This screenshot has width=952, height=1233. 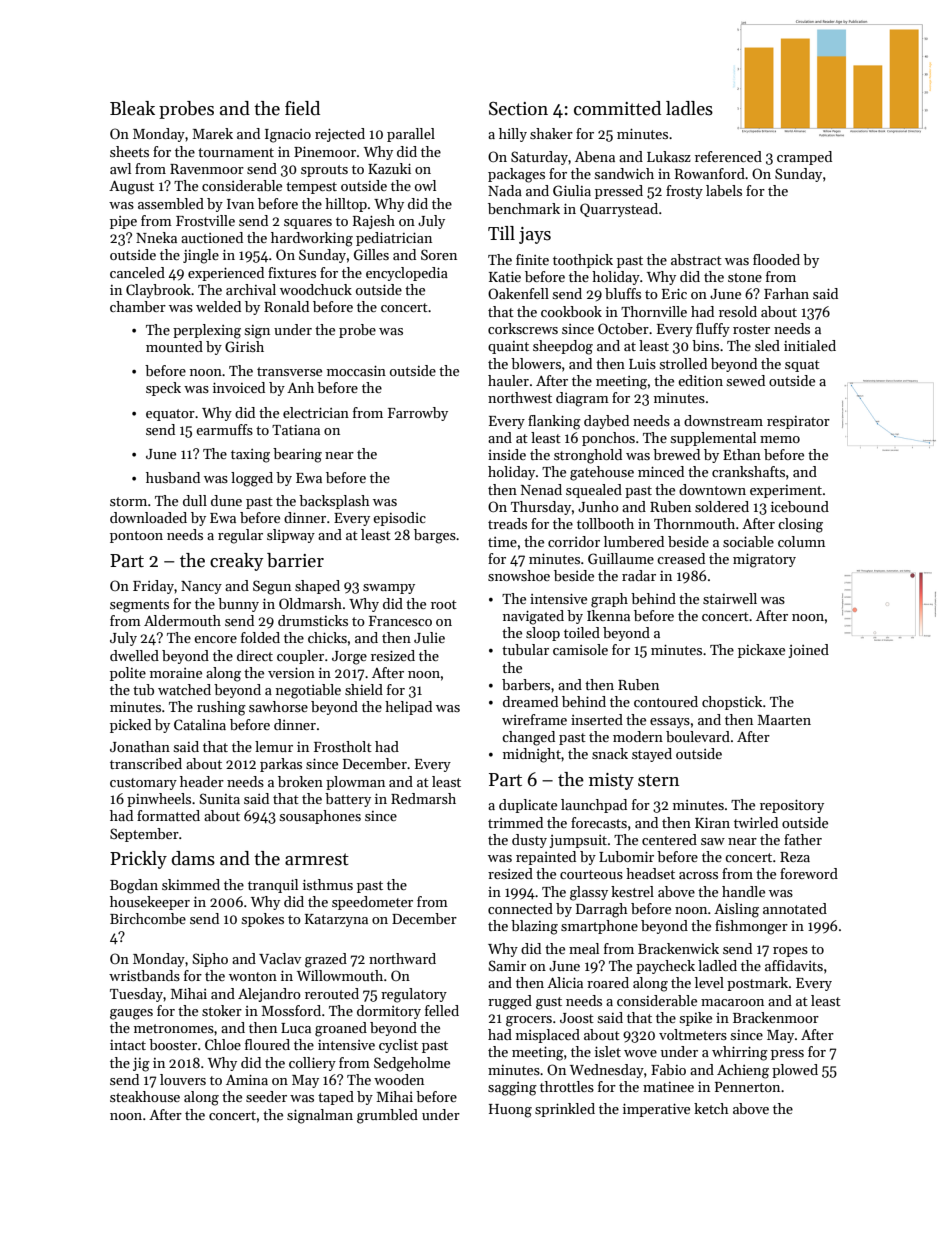 What do you see at coordinates (145, 1096) in the screenshot?
I see `steakhouse` at bounding box center [145, 1096].
